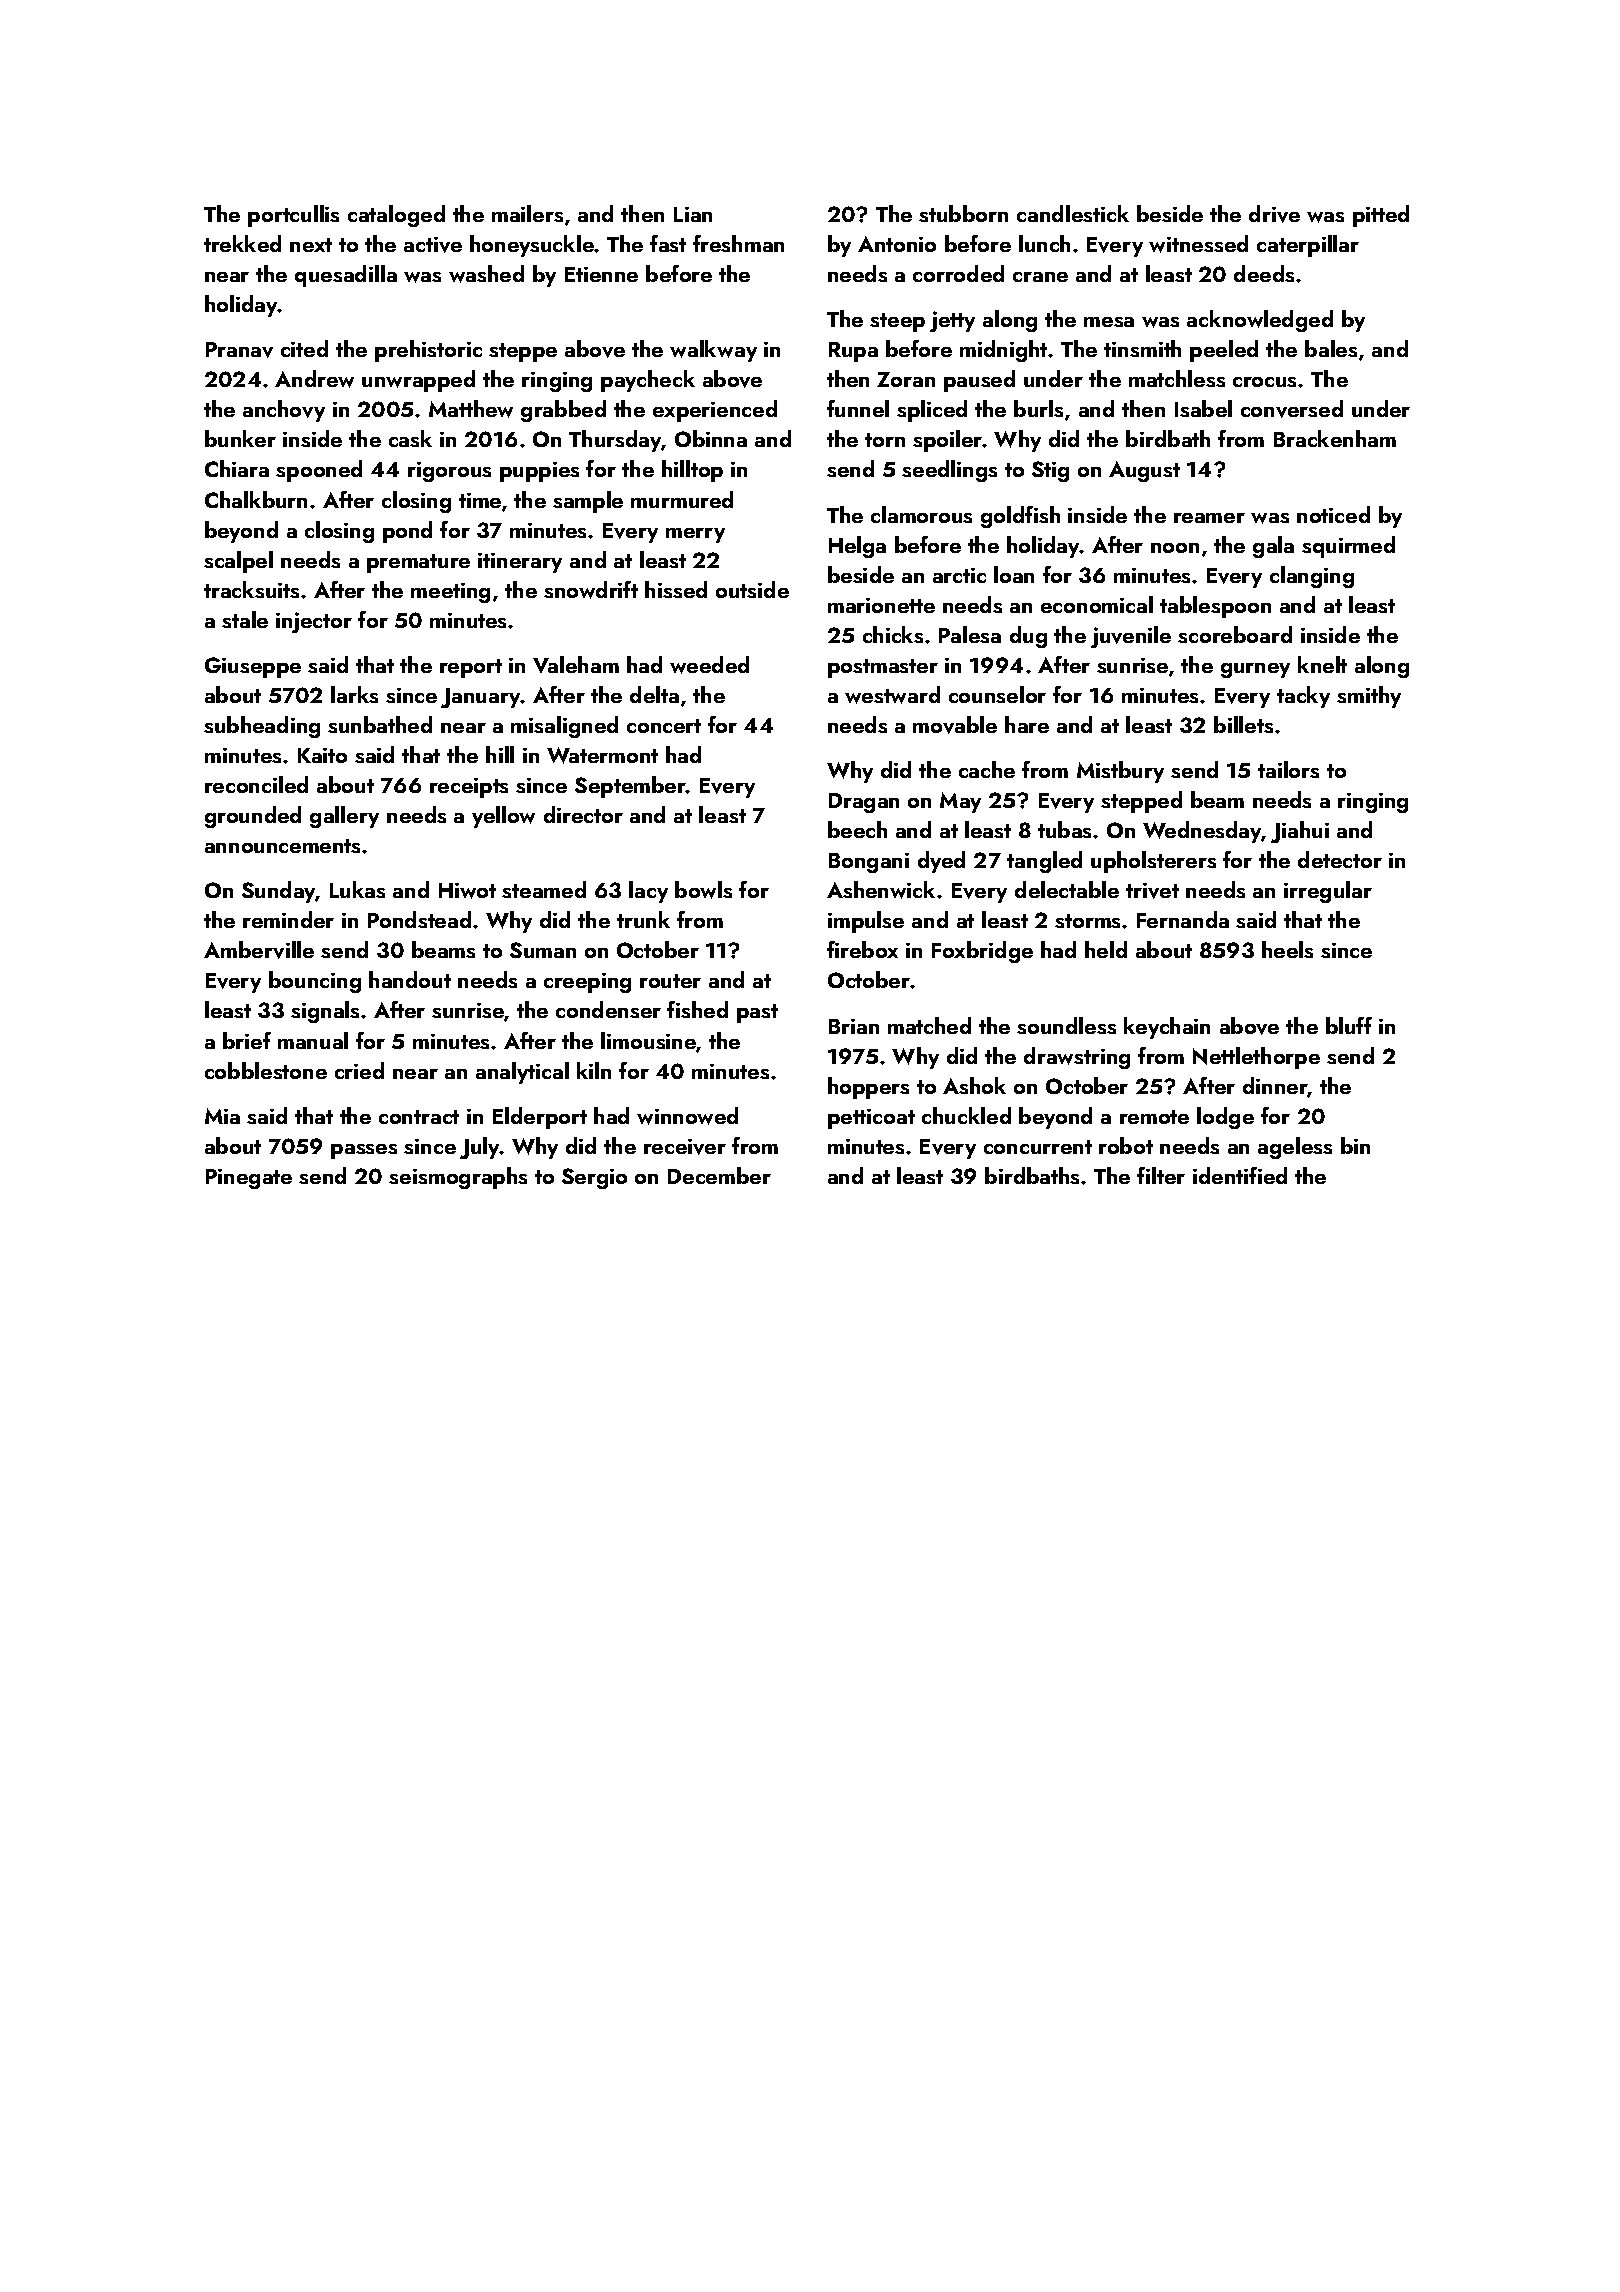  What do you see at coordinates (293, 216) in the document?
I see `portcullis` at bounding box center [293, 216].
